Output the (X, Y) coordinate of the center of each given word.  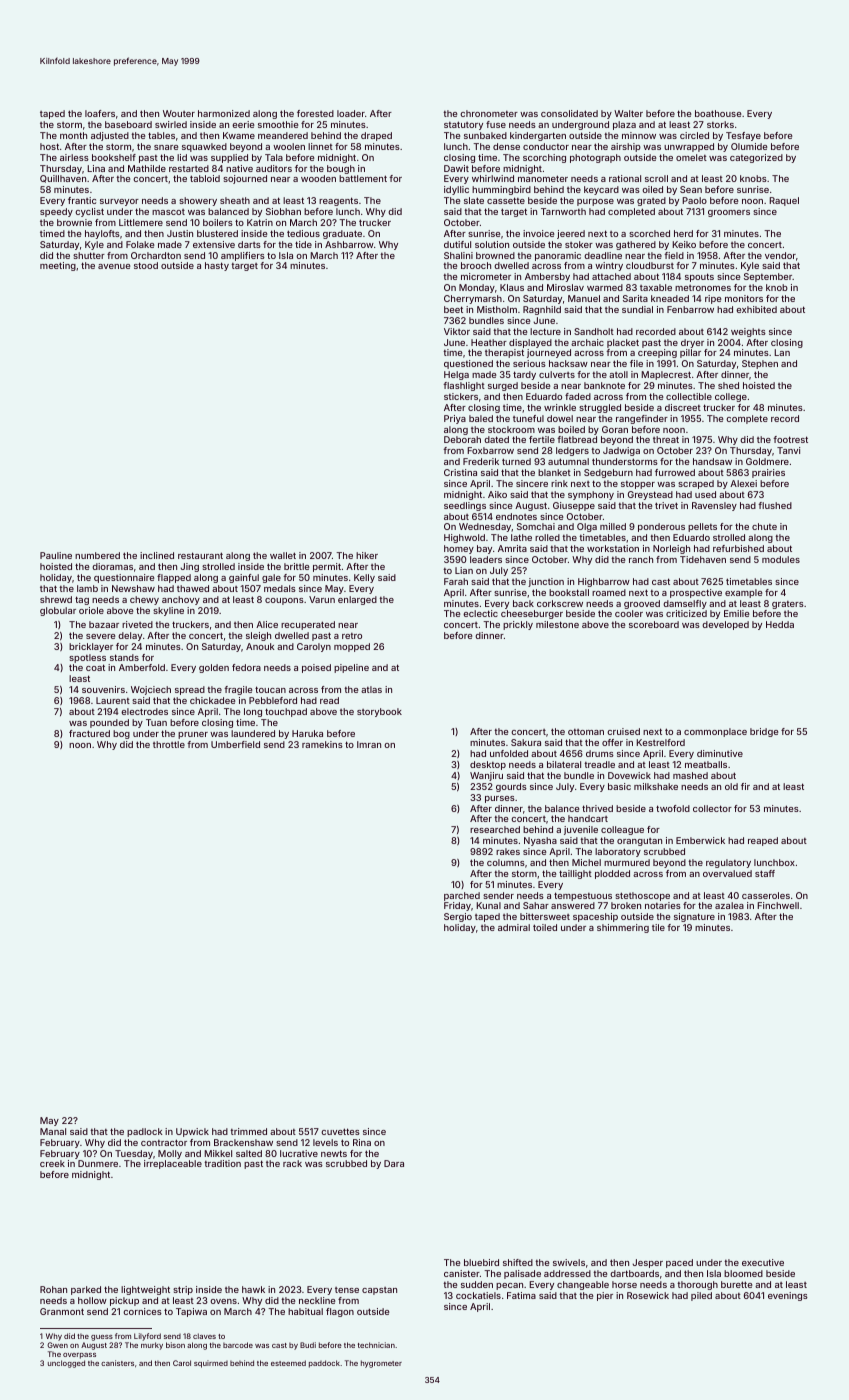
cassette (506, 200)
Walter (628, 113)
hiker (367, 555)
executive (763, 1262)
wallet (283, 555)
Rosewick (648, 1295)
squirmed (211, 1364)
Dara (394, 1163)
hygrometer (381, 1364)
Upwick (192, 1132)
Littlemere (141, 222)
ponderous (661, 527)
